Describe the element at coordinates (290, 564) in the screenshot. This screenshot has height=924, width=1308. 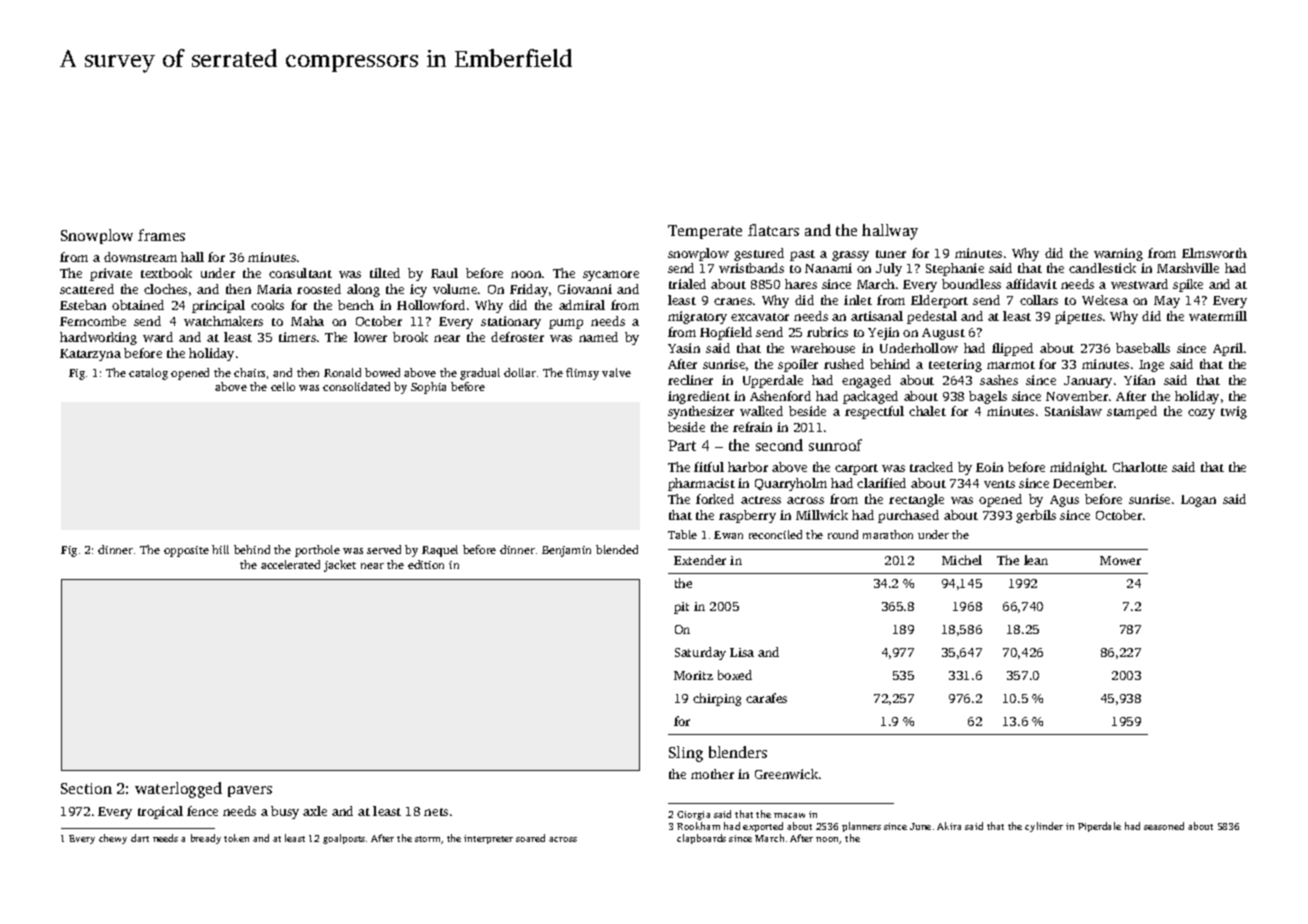
I see `accelerated` at that location.
